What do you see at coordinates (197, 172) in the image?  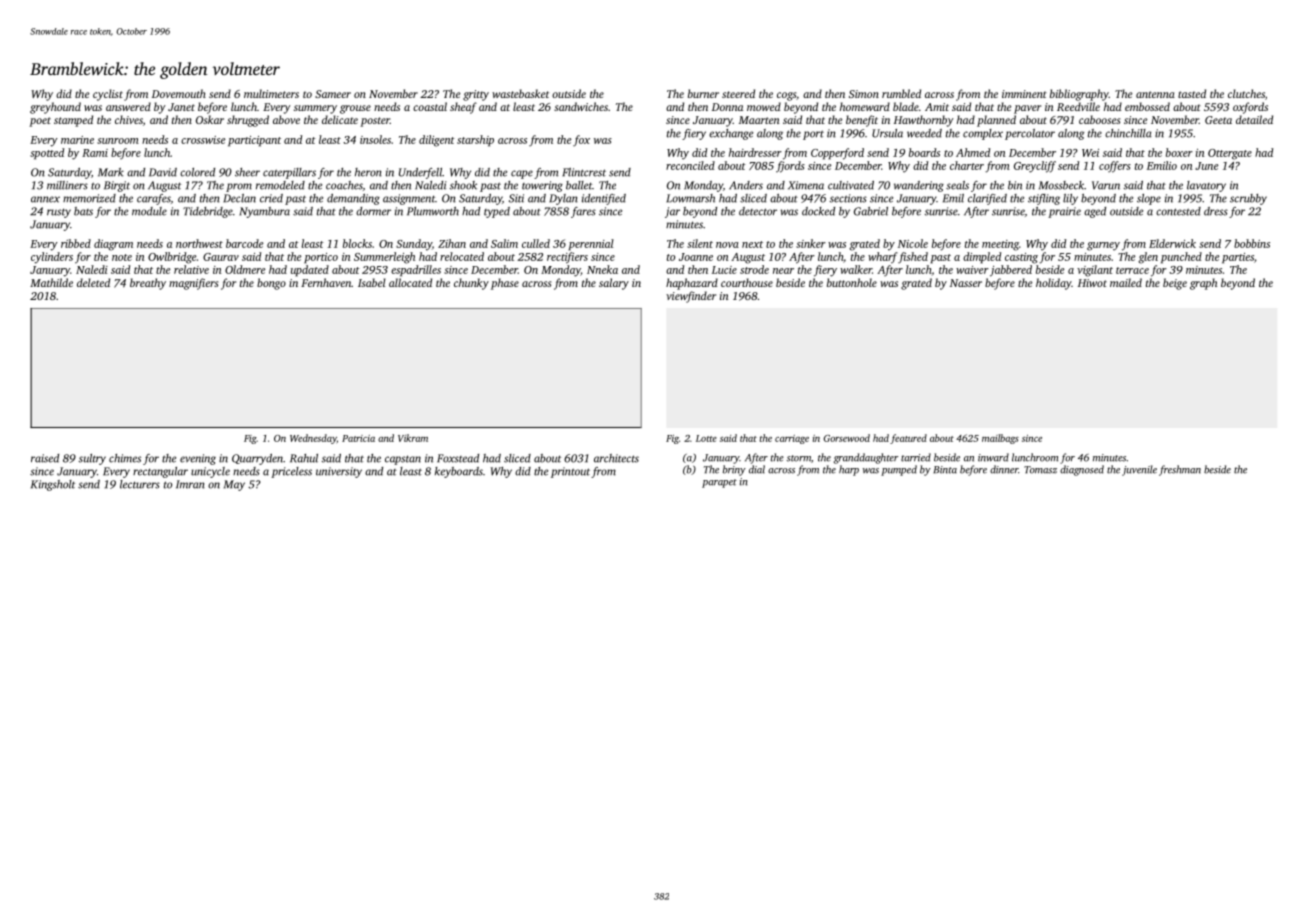 I see `colored` at bounding box center [197, 172].
